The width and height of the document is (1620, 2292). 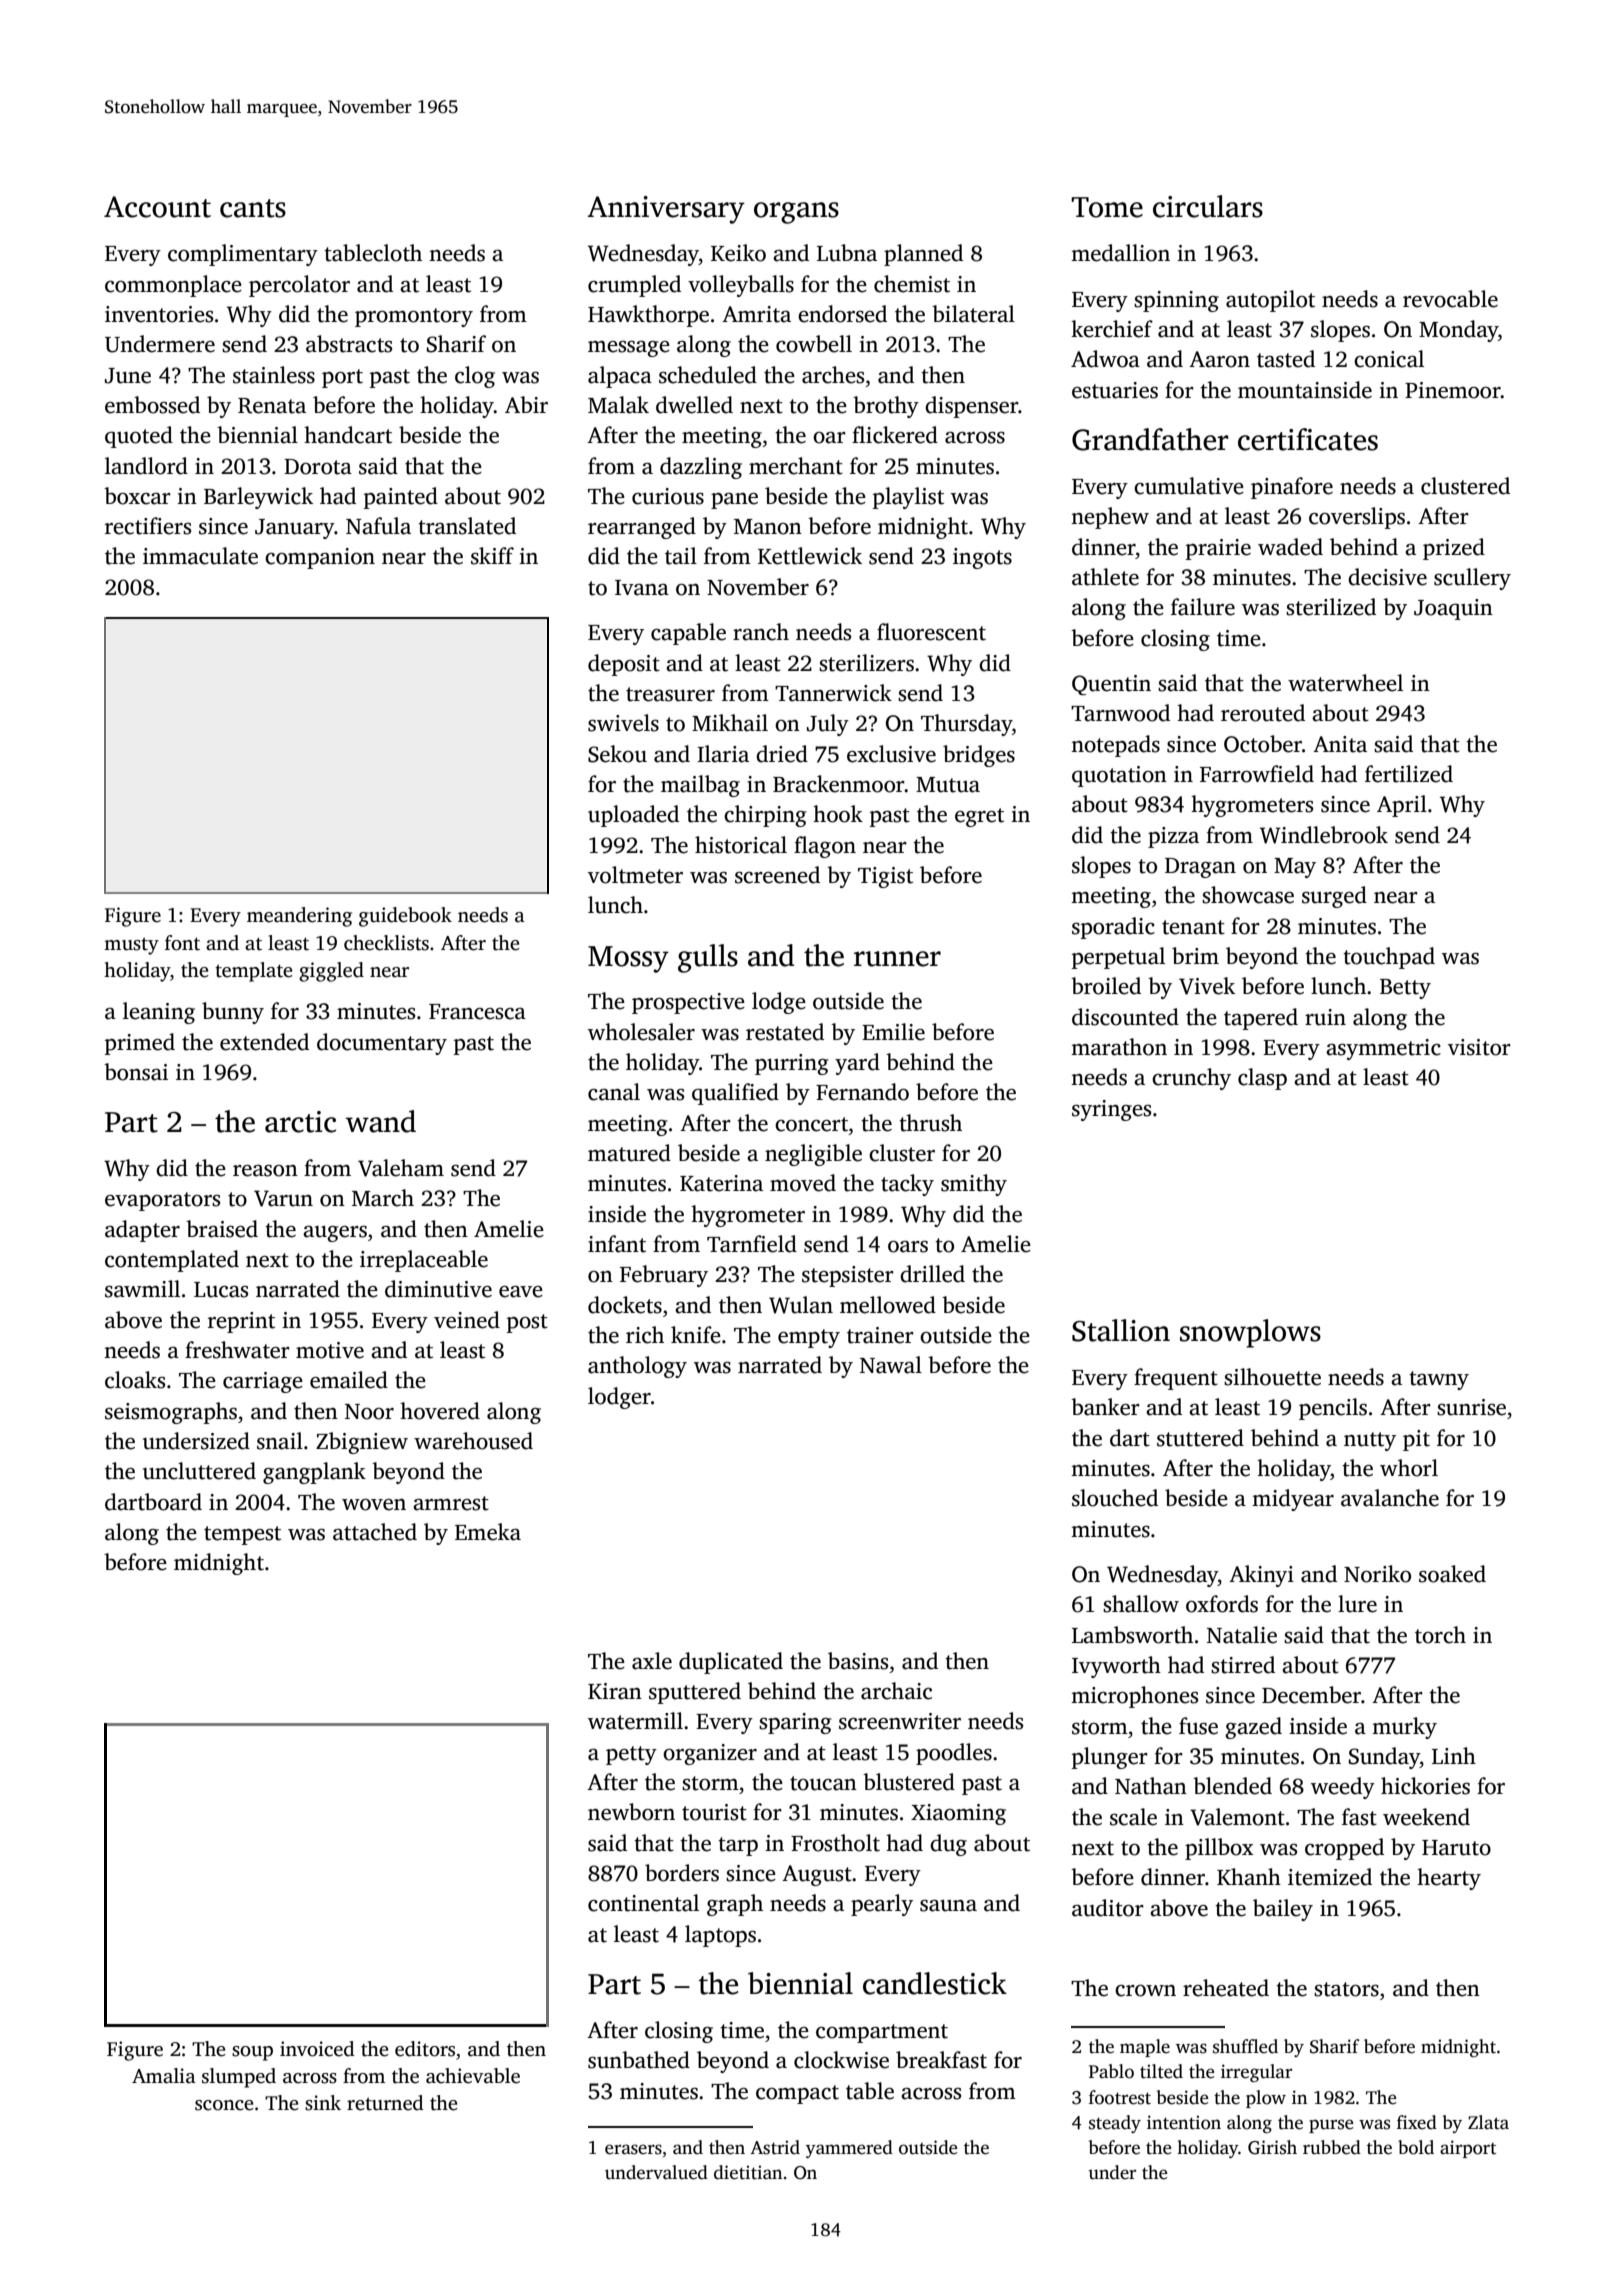 I want to click on Abir, so click(x=526, y=404).
